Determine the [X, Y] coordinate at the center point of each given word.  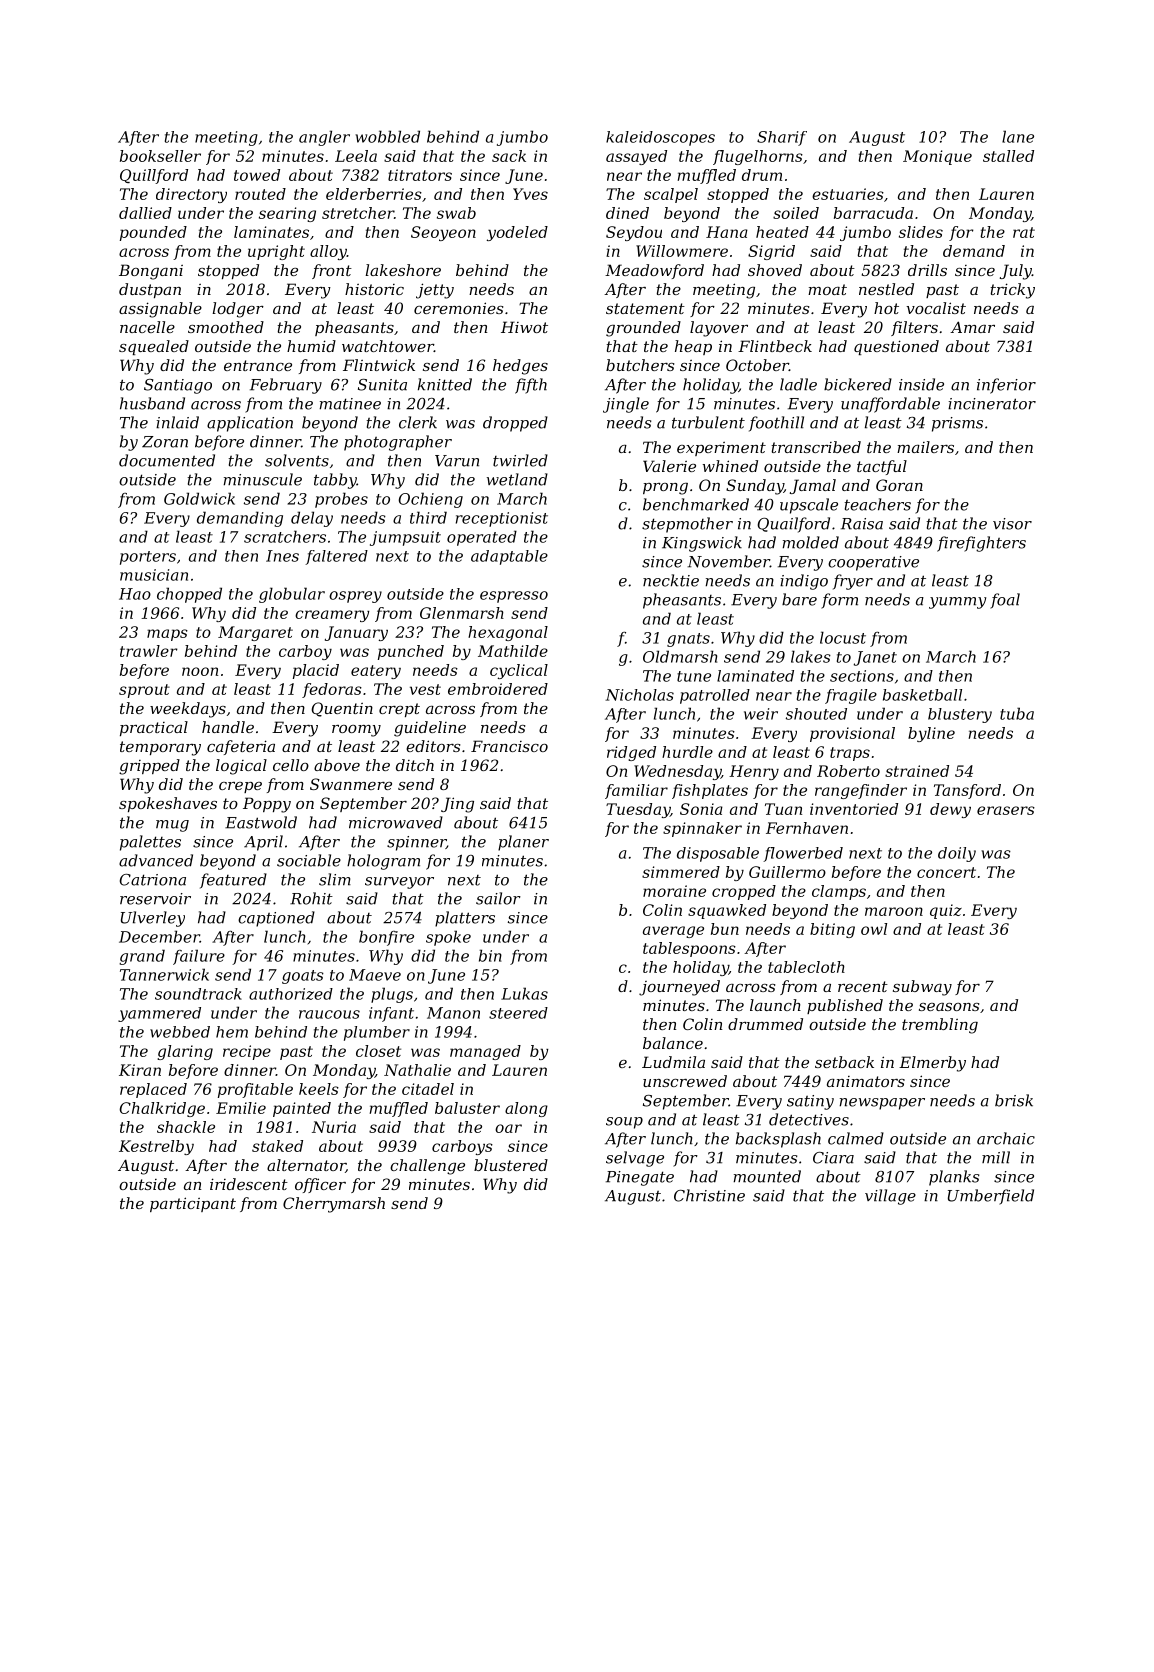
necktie [671, 580]
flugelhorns [758, 157]
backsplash [778, 1140]
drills [927, 270]
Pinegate [640, 1178]
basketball [922, 695]
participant [193, 1204]
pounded [153, 233]
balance [673, 1043]
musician [154, 575]
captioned [276, 919]
